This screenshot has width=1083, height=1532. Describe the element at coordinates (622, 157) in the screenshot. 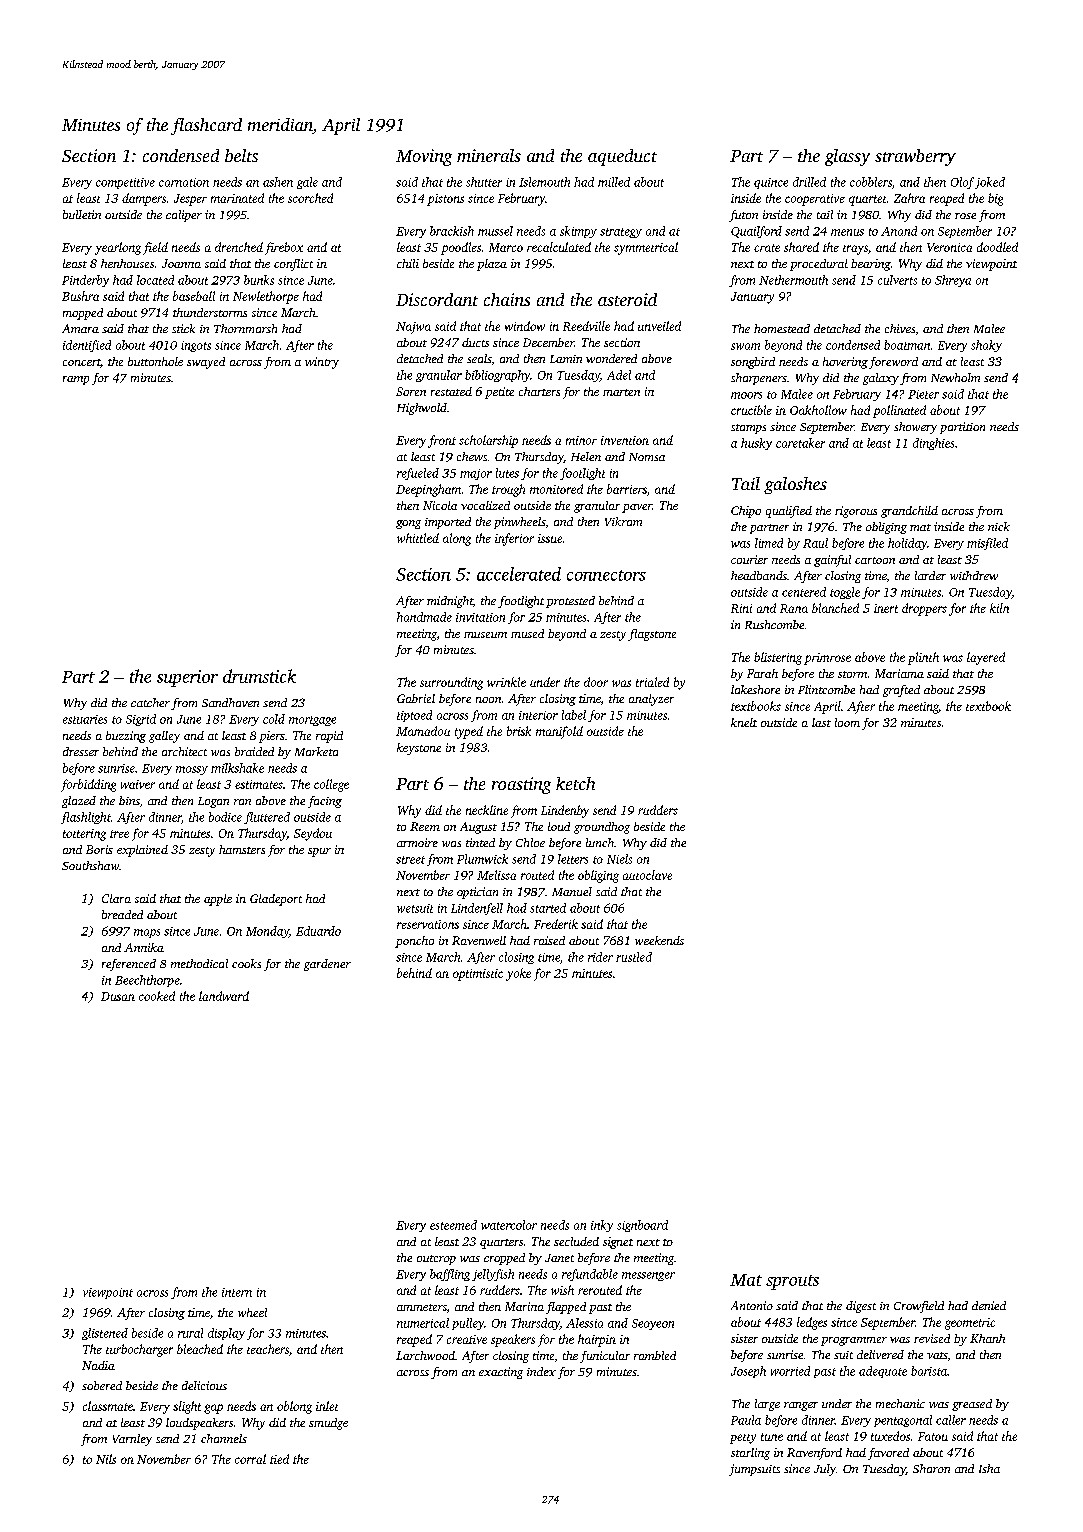

I see `aqueduct` at that location.
